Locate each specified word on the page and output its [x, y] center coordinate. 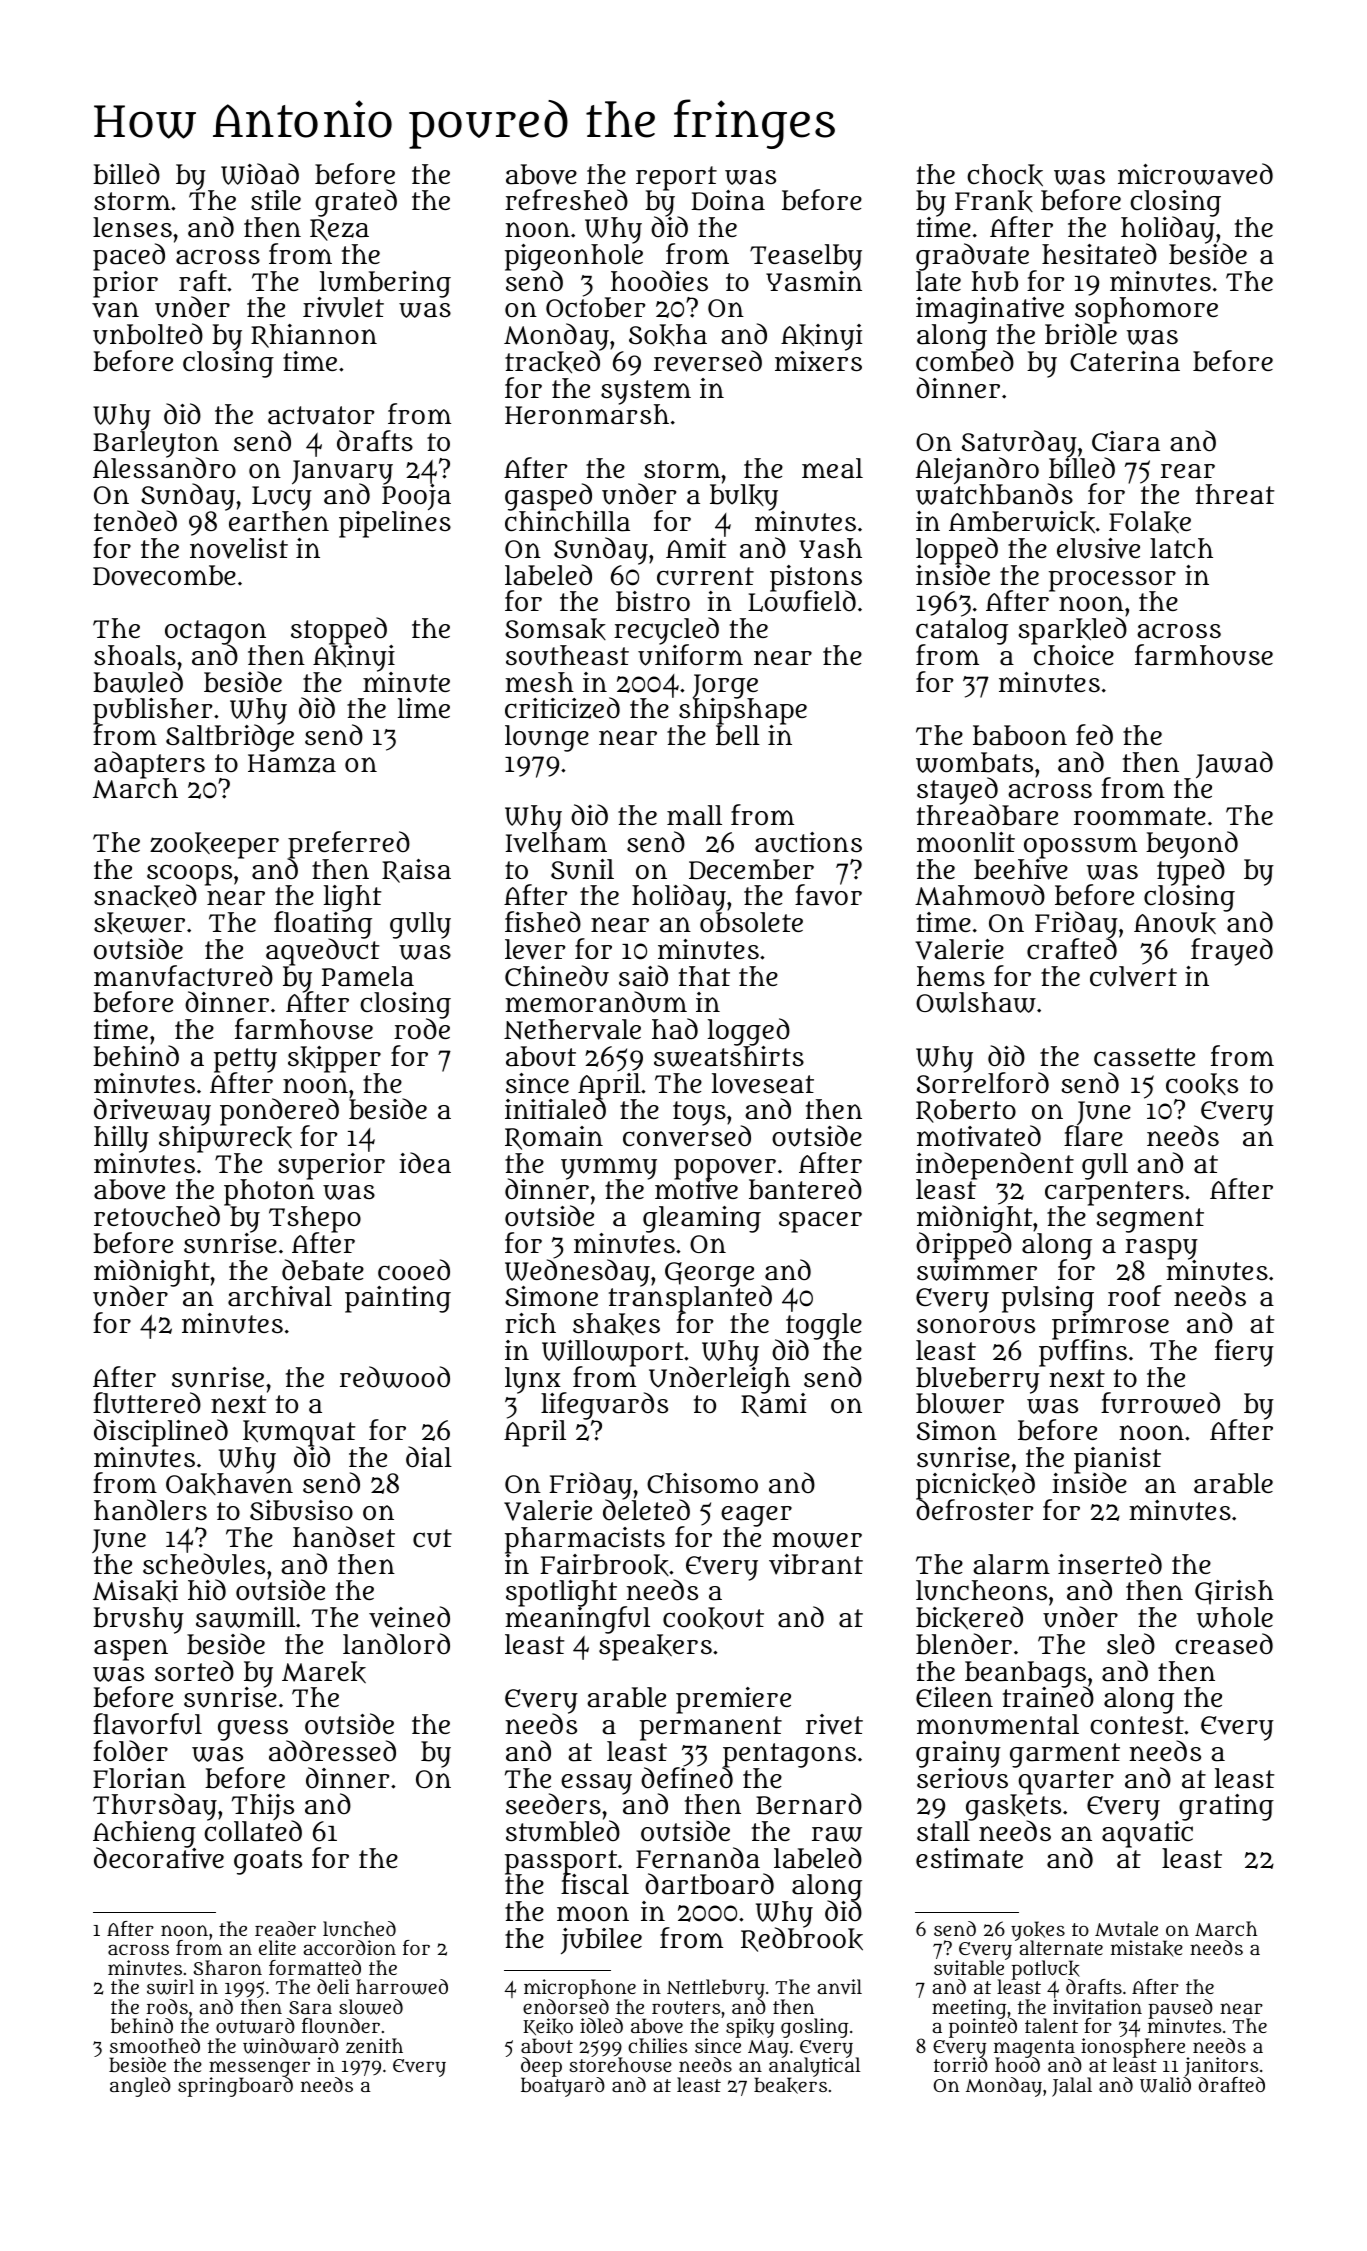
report [676, 178]
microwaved [1195, 174]
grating [1226, 1807]
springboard [235, 2087]
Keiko [548, 2026]
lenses [132, 227]
